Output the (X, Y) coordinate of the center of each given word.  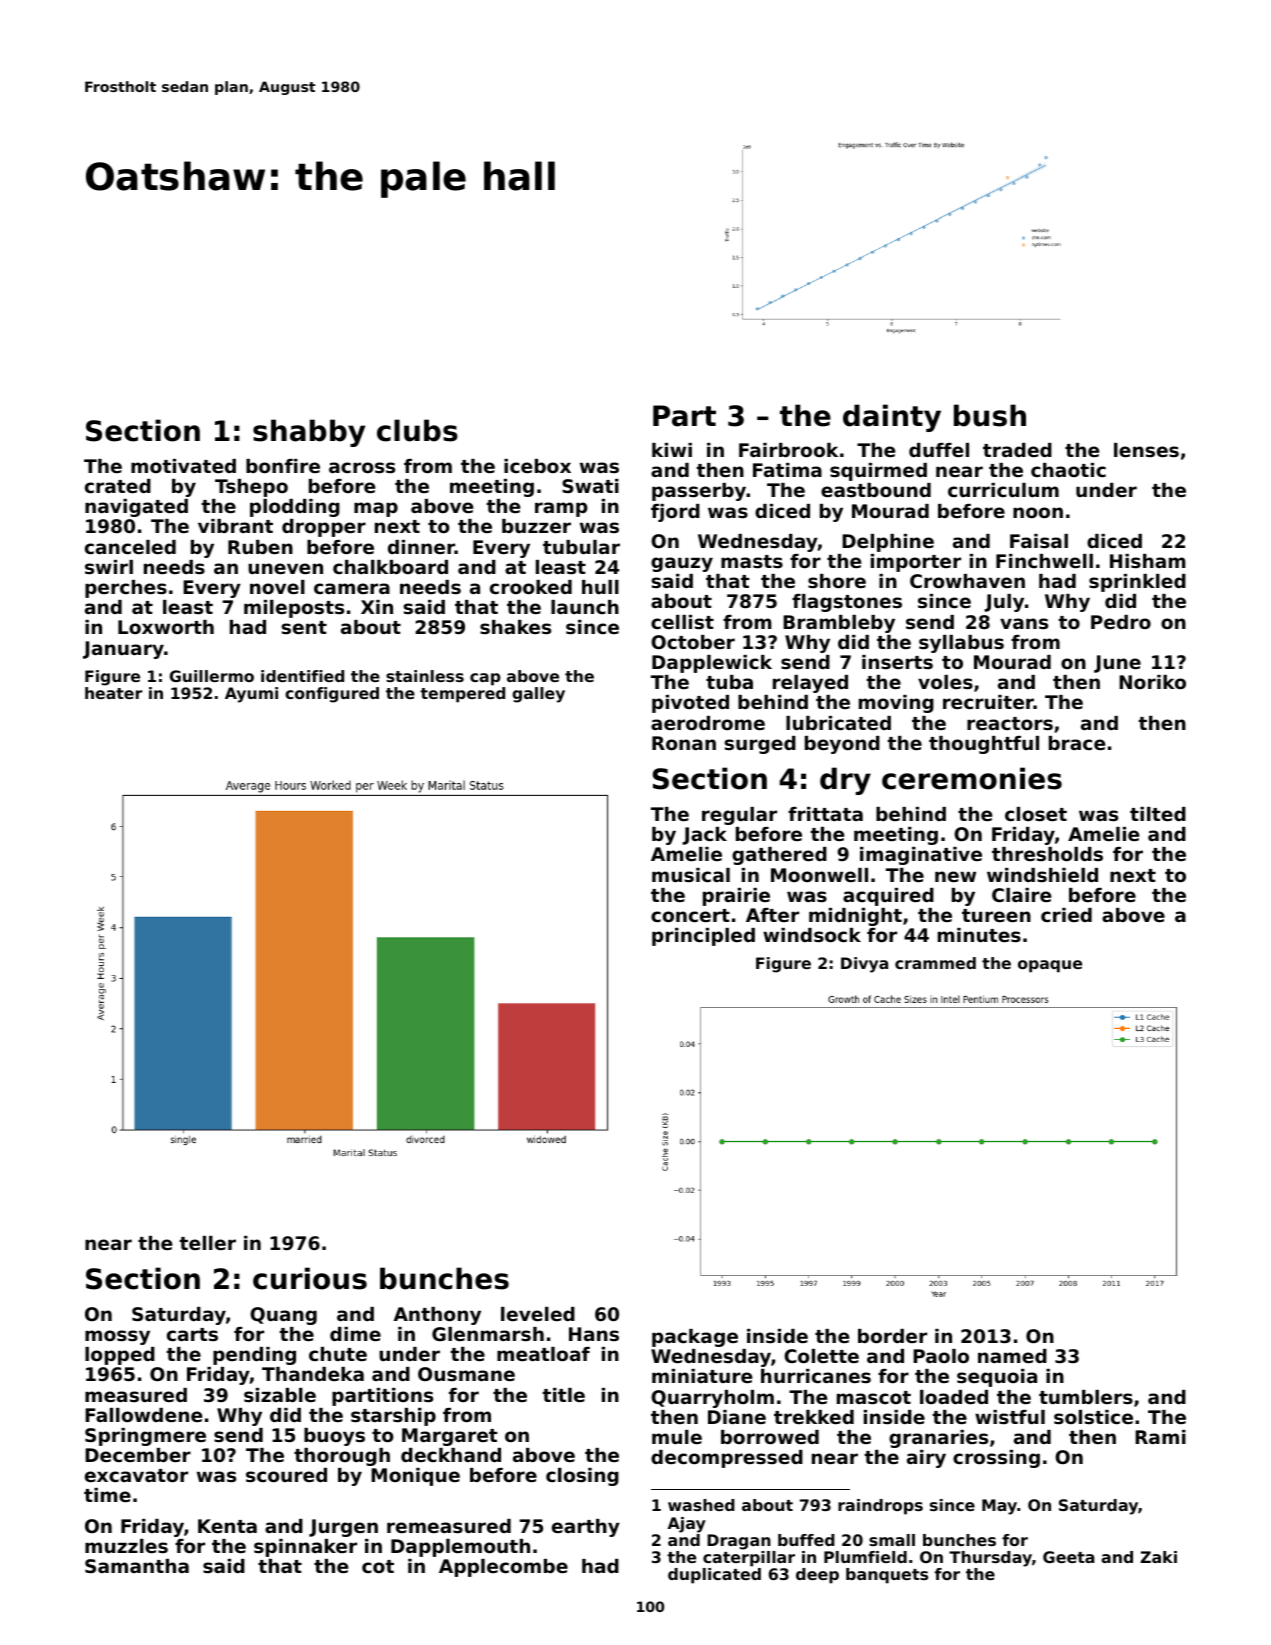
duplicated (714, 1576)
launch (585, 607)
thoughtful (984, 745)
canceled (130, 547)
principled (703, 937)
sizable (280, 1395)
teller (207, 1243)
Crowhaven (967, 581)
